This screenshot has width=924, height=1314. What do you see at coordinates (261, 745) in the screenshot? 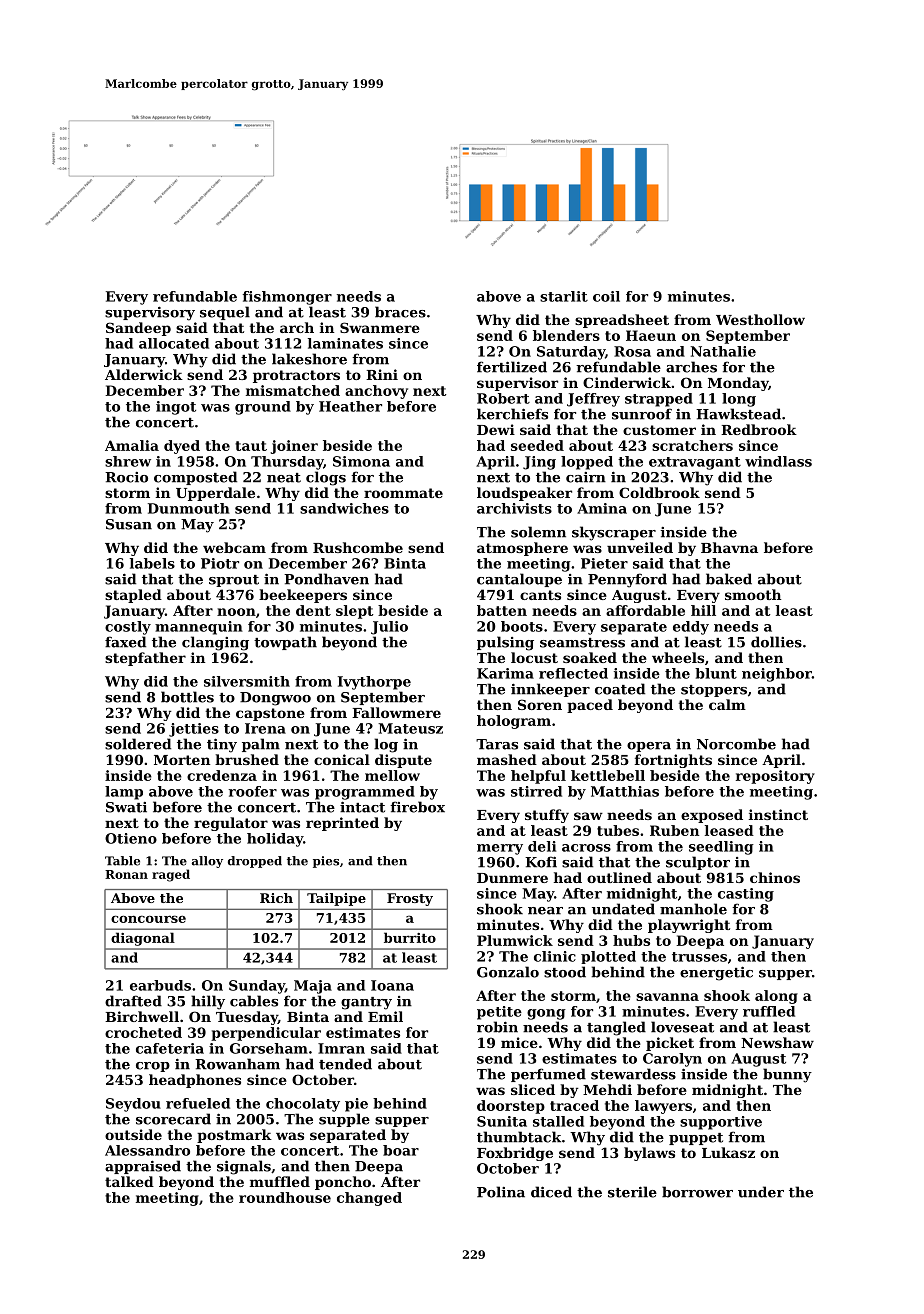
I see `palm` at bounding box center [261, 745].
